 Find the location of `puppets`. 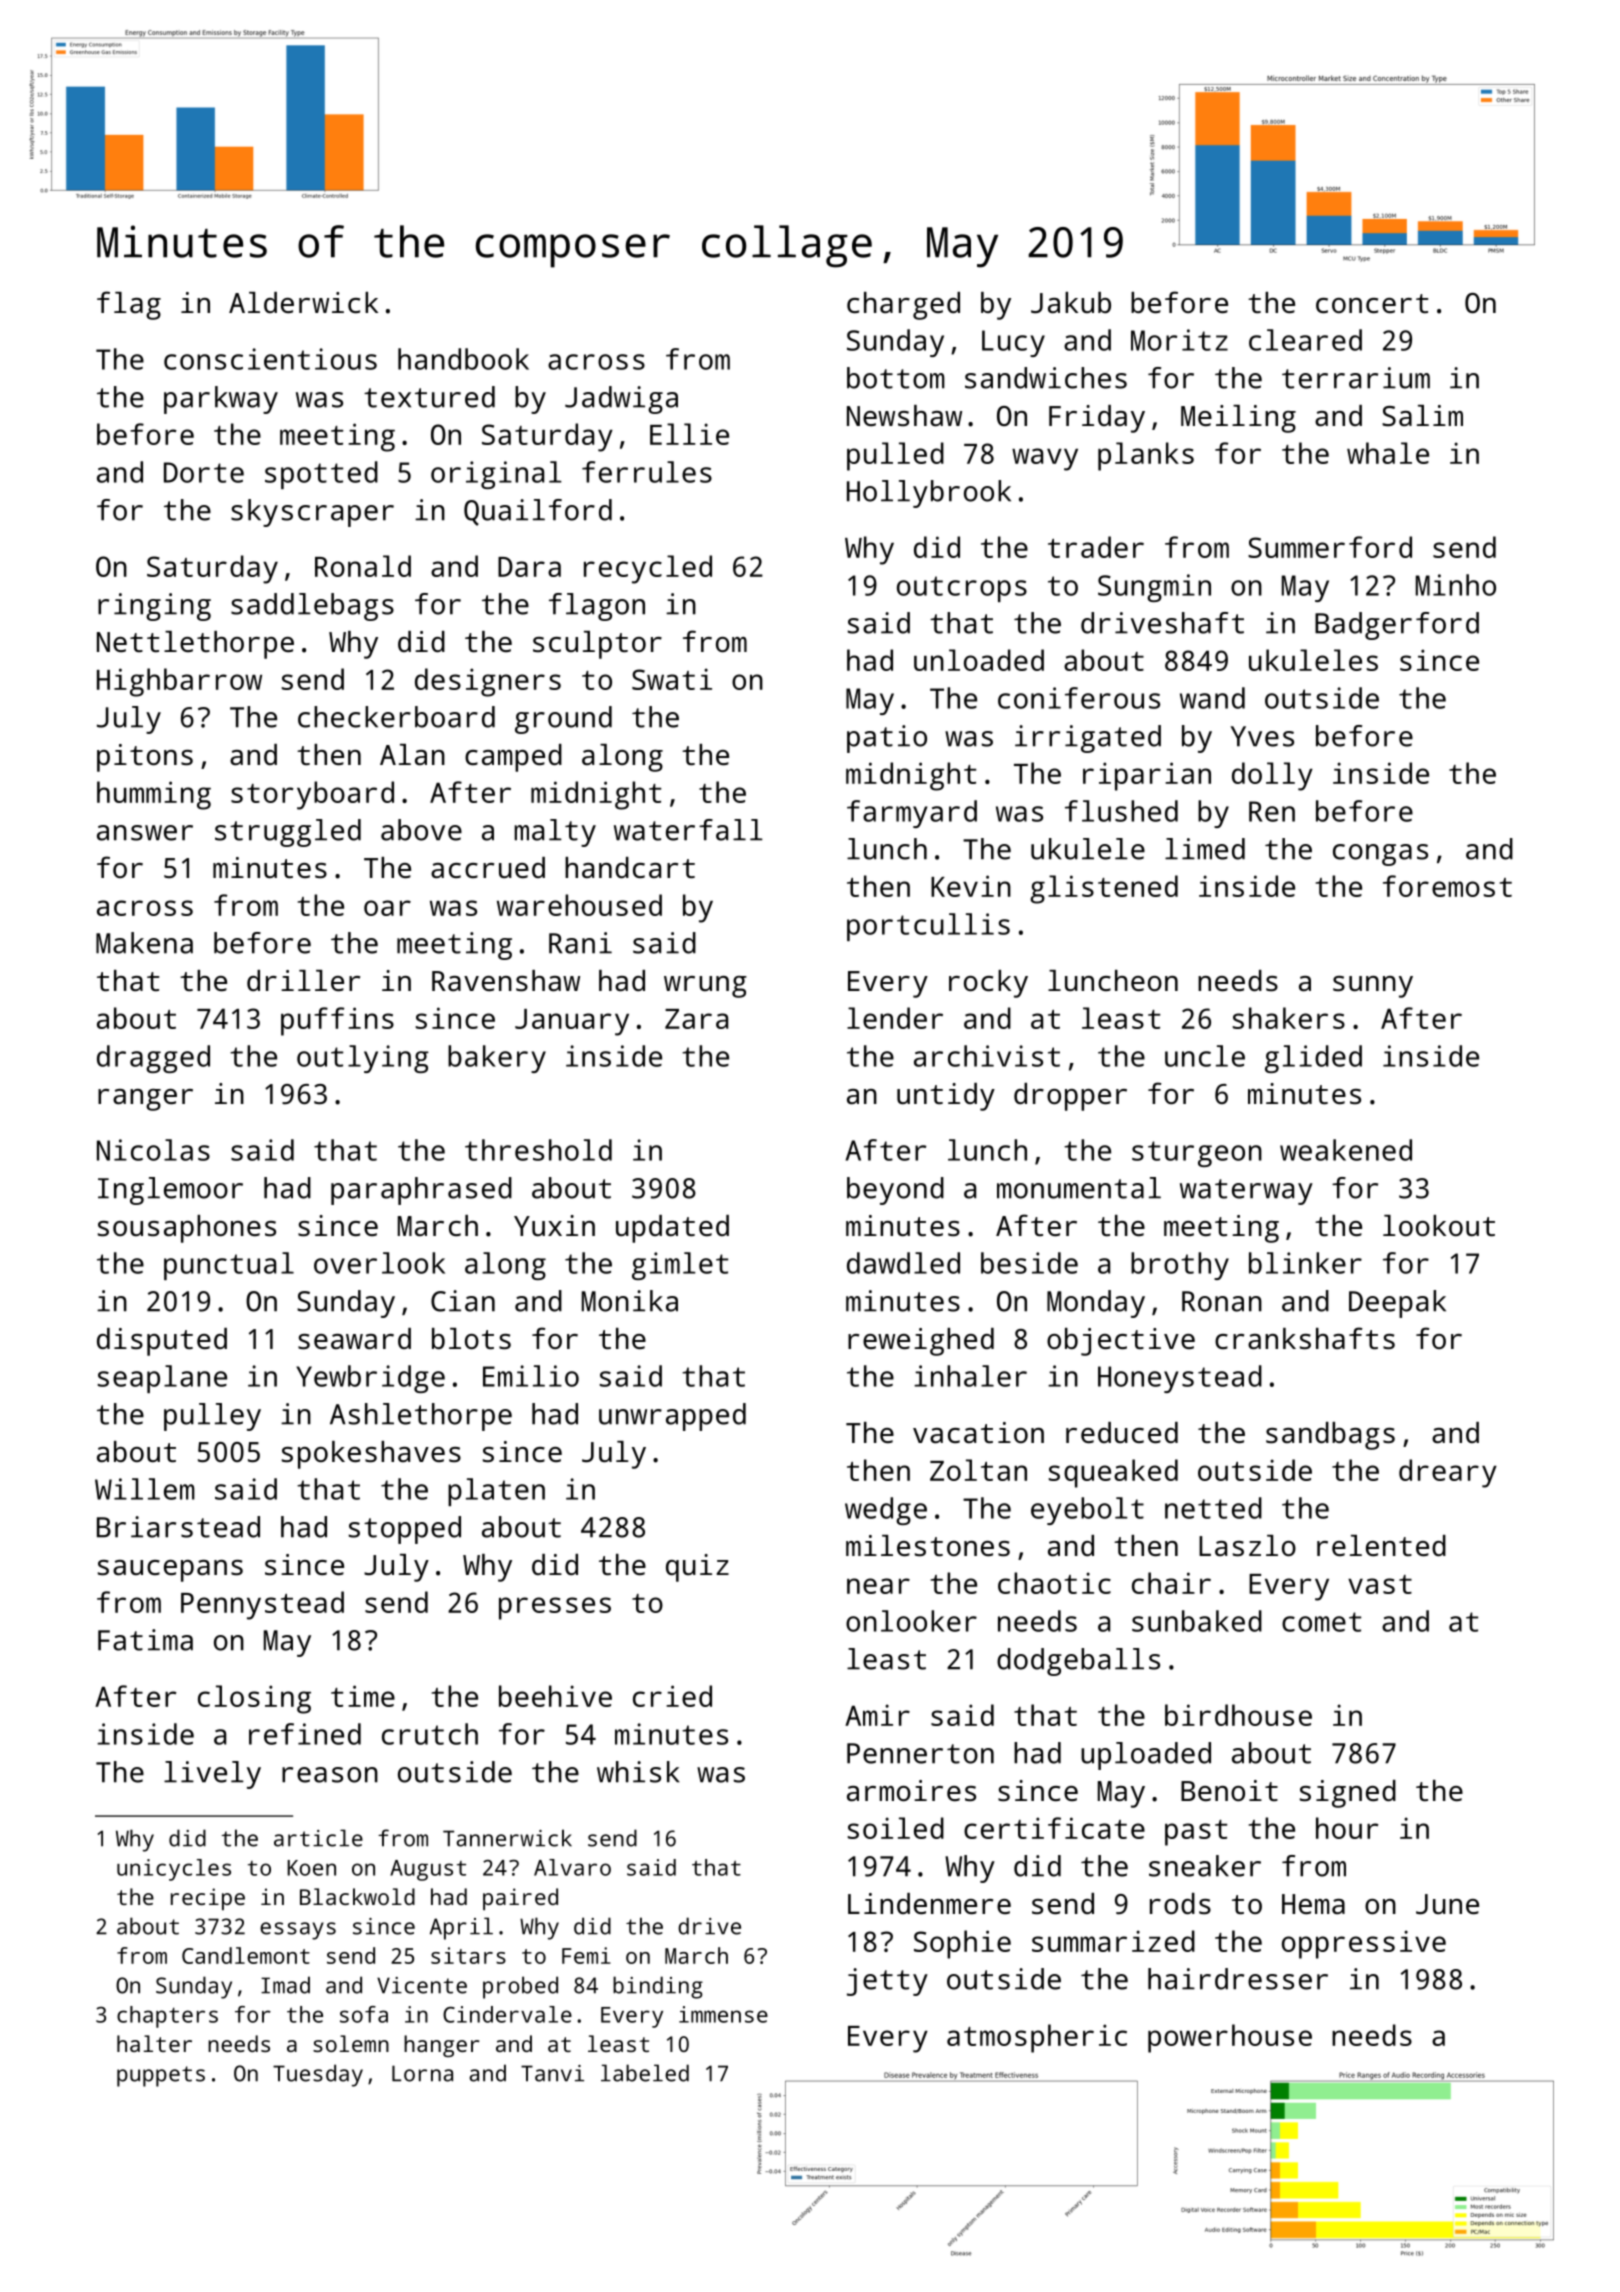

puppets is located at coordinates (161, 2076).
